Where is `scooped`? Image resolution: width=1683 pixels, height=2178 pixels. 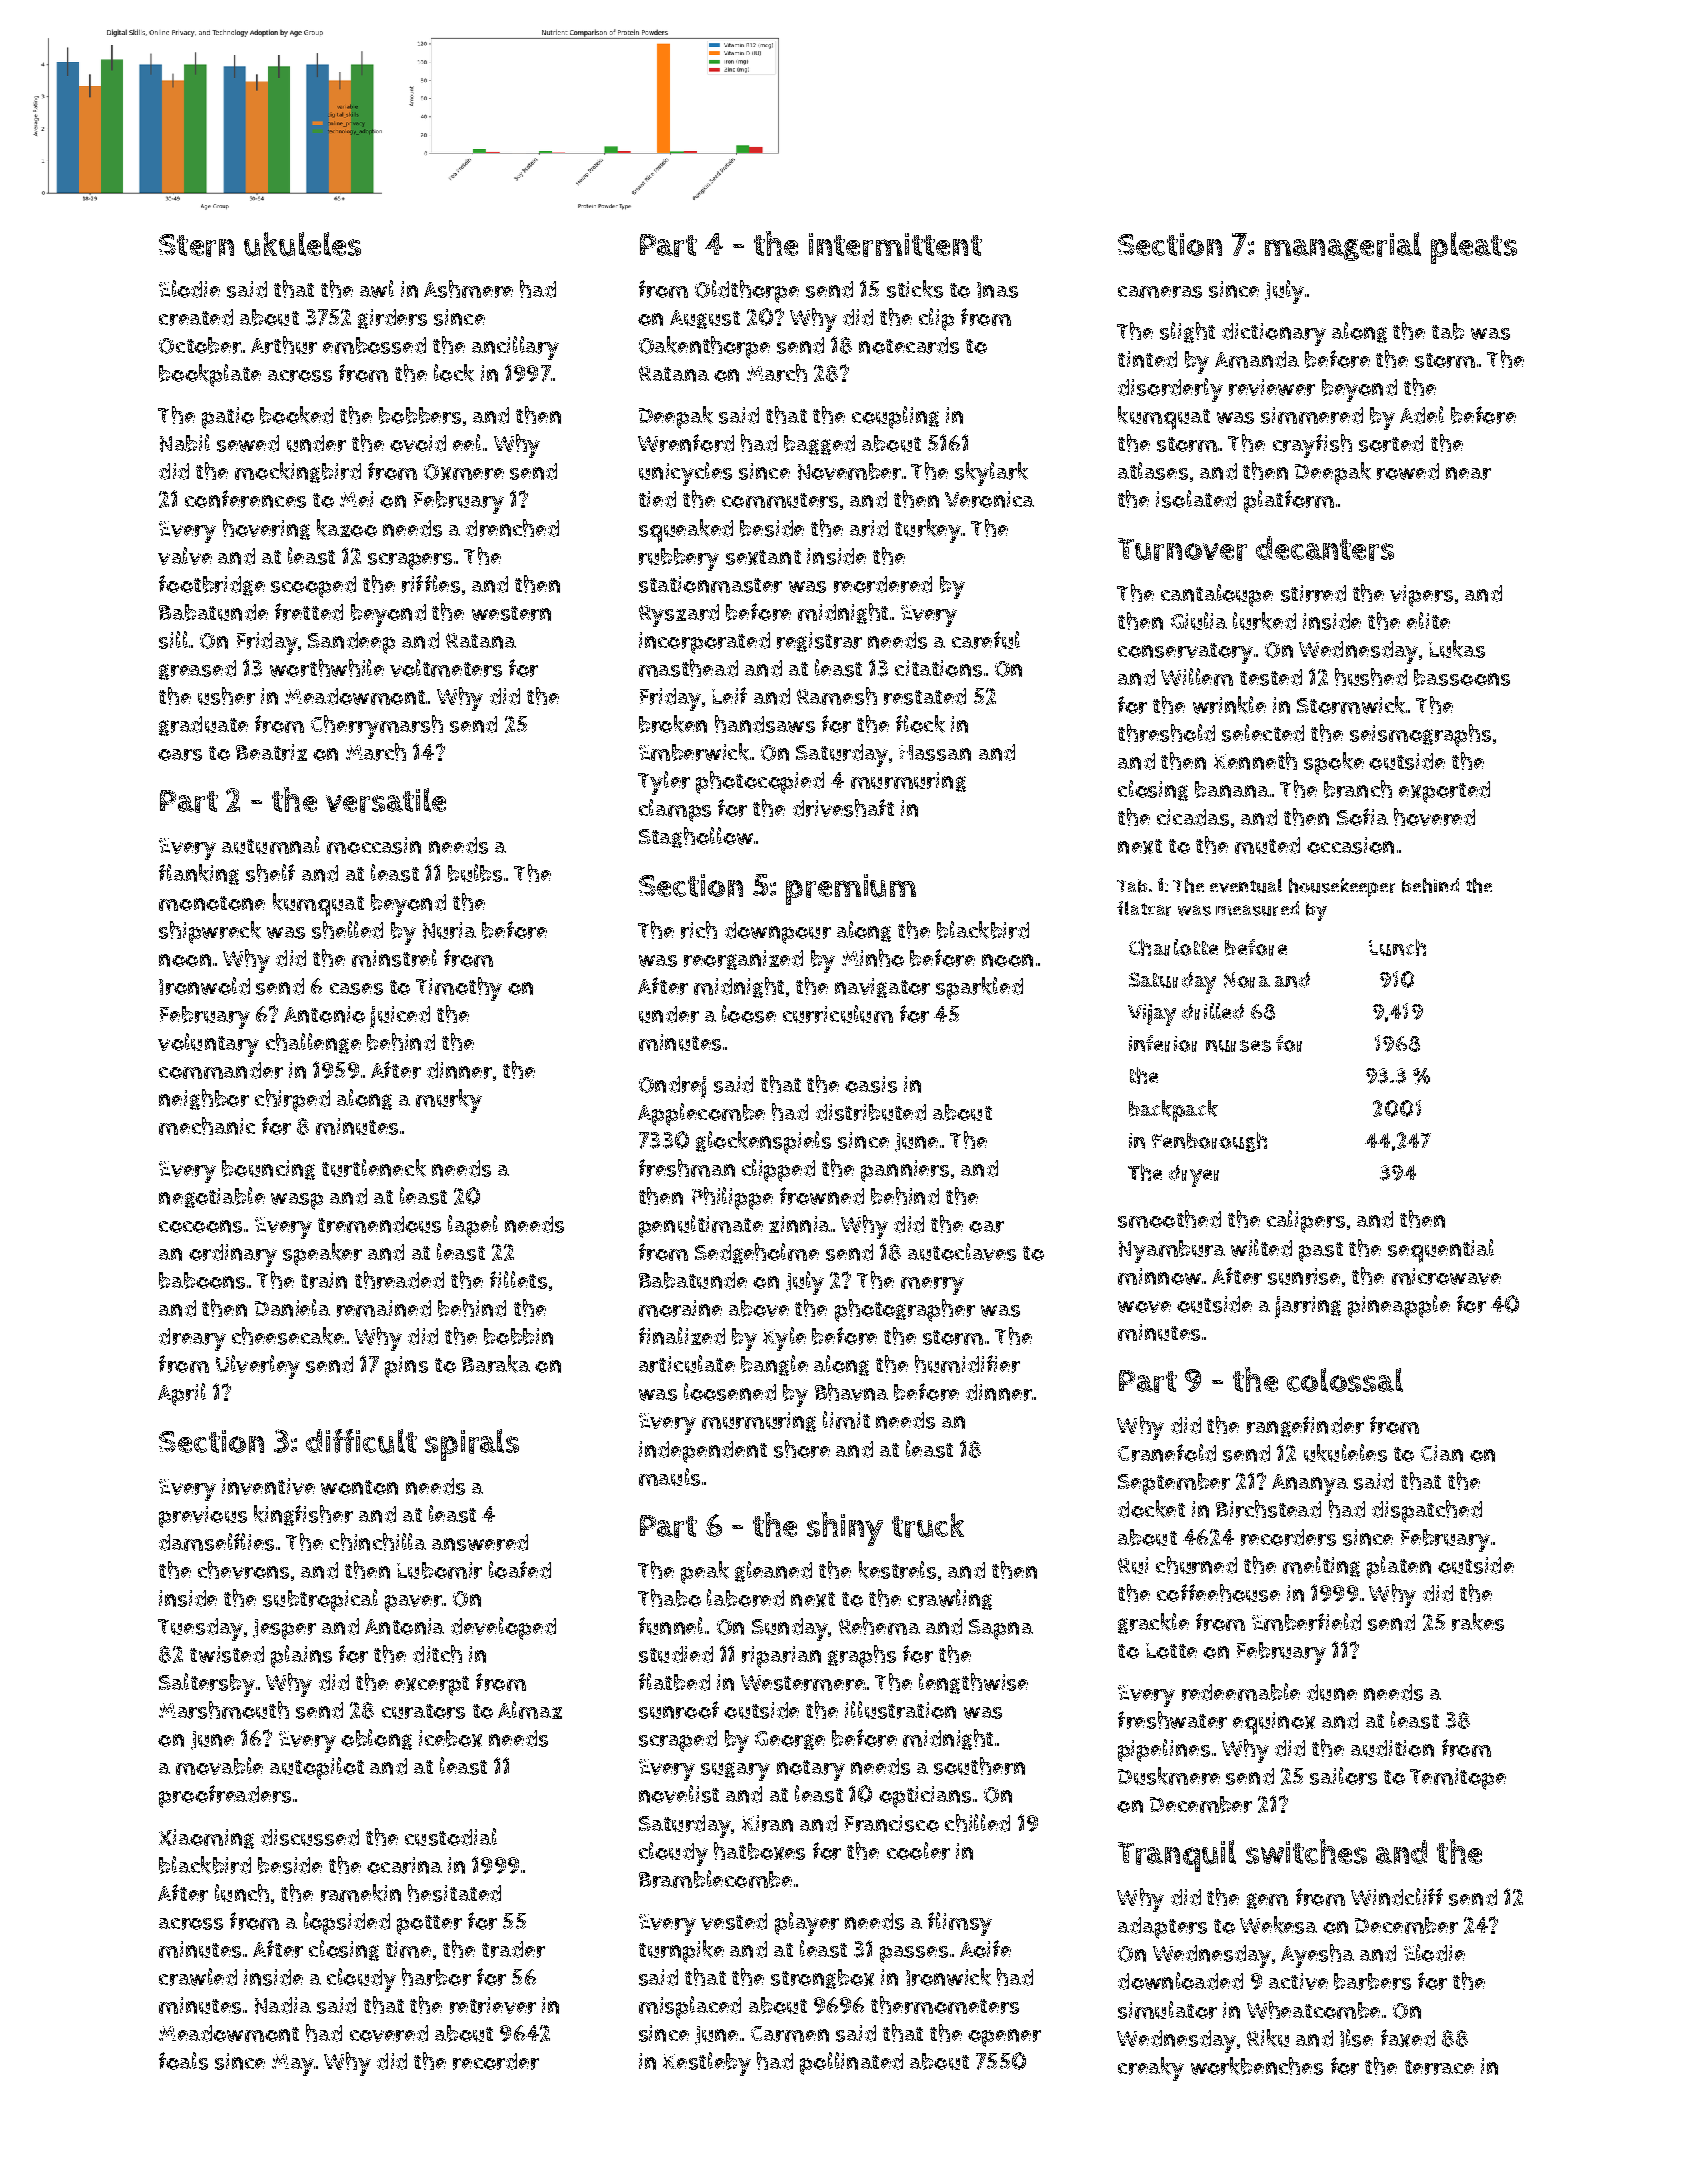
scooped is located at coordinates (313, 587).
